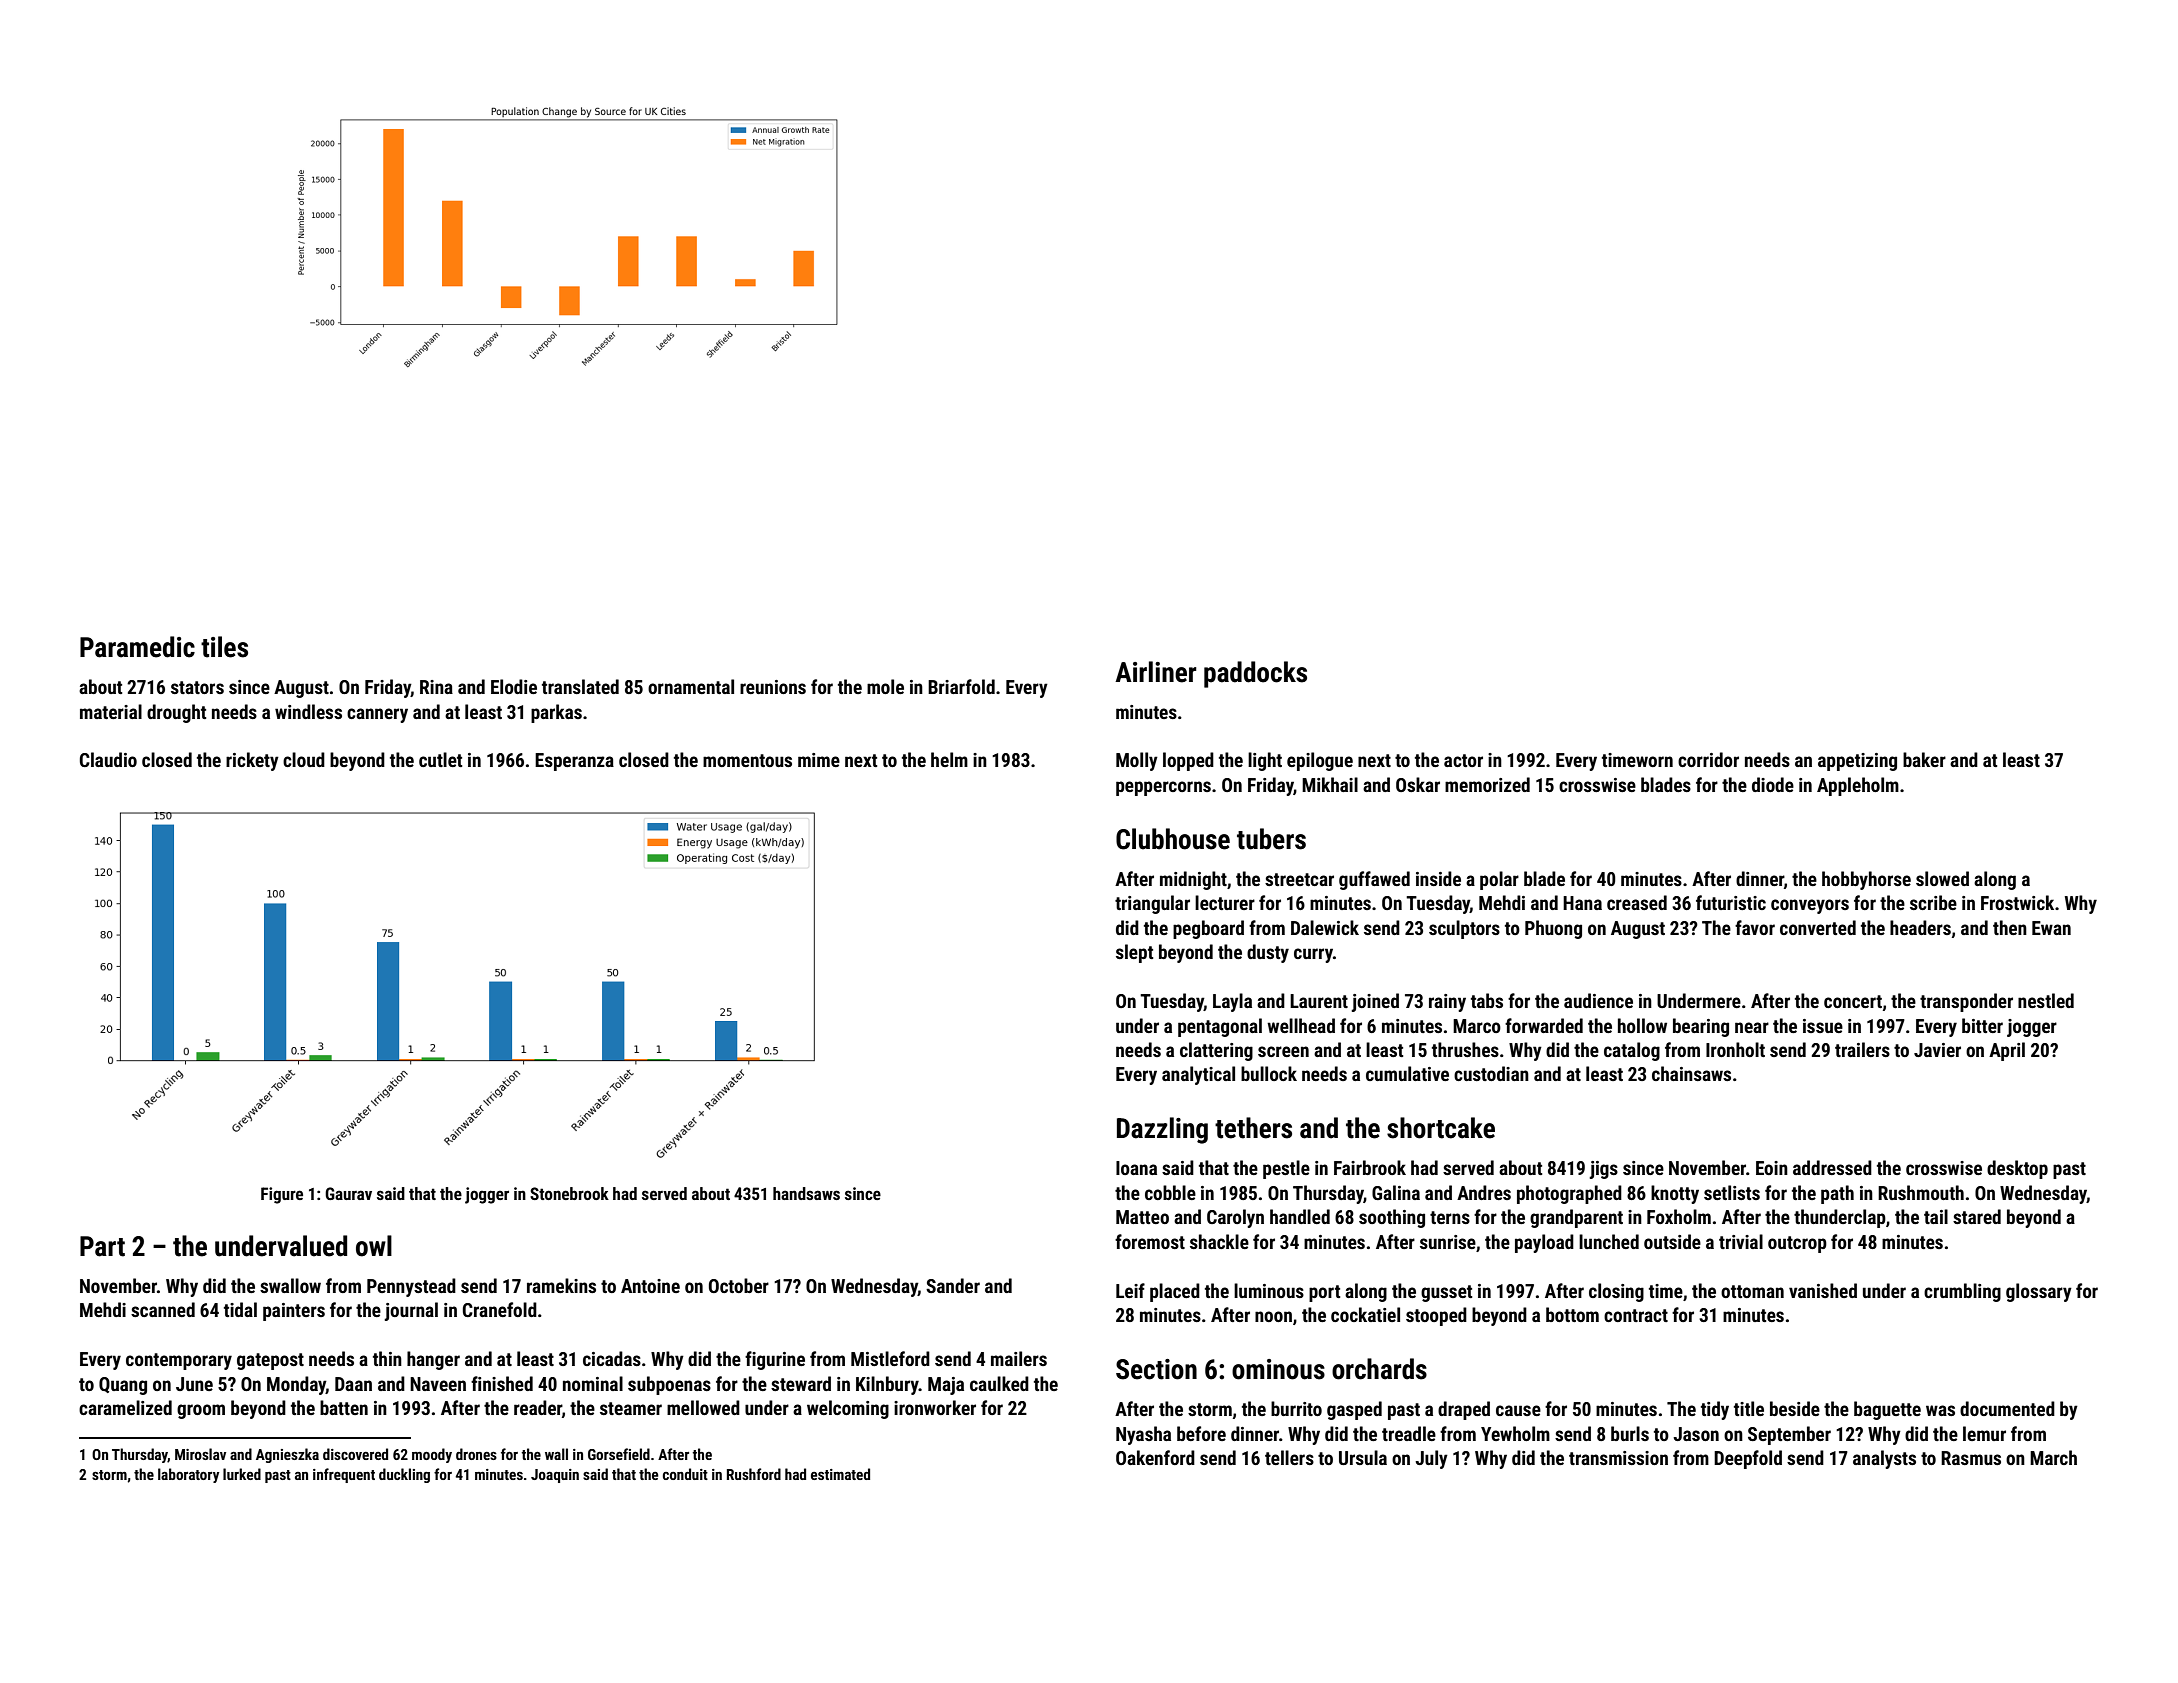  What do you see at coordinates (224, 647) in the image?
I see `tiles` at bounding box center [224, 647].
